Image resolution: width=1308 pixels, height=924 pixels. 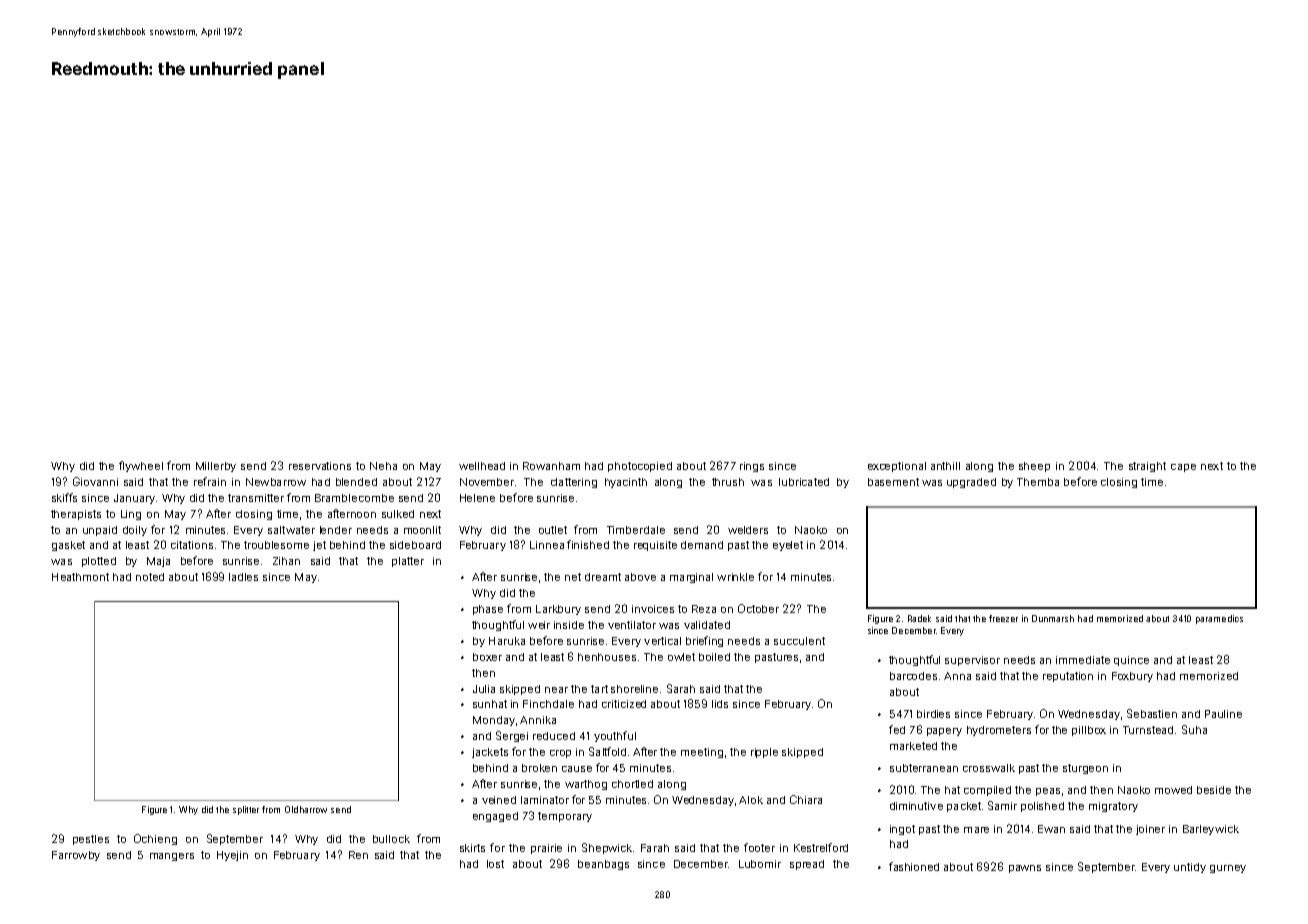 I want to click on mangers, so click(x=172, y=857).
